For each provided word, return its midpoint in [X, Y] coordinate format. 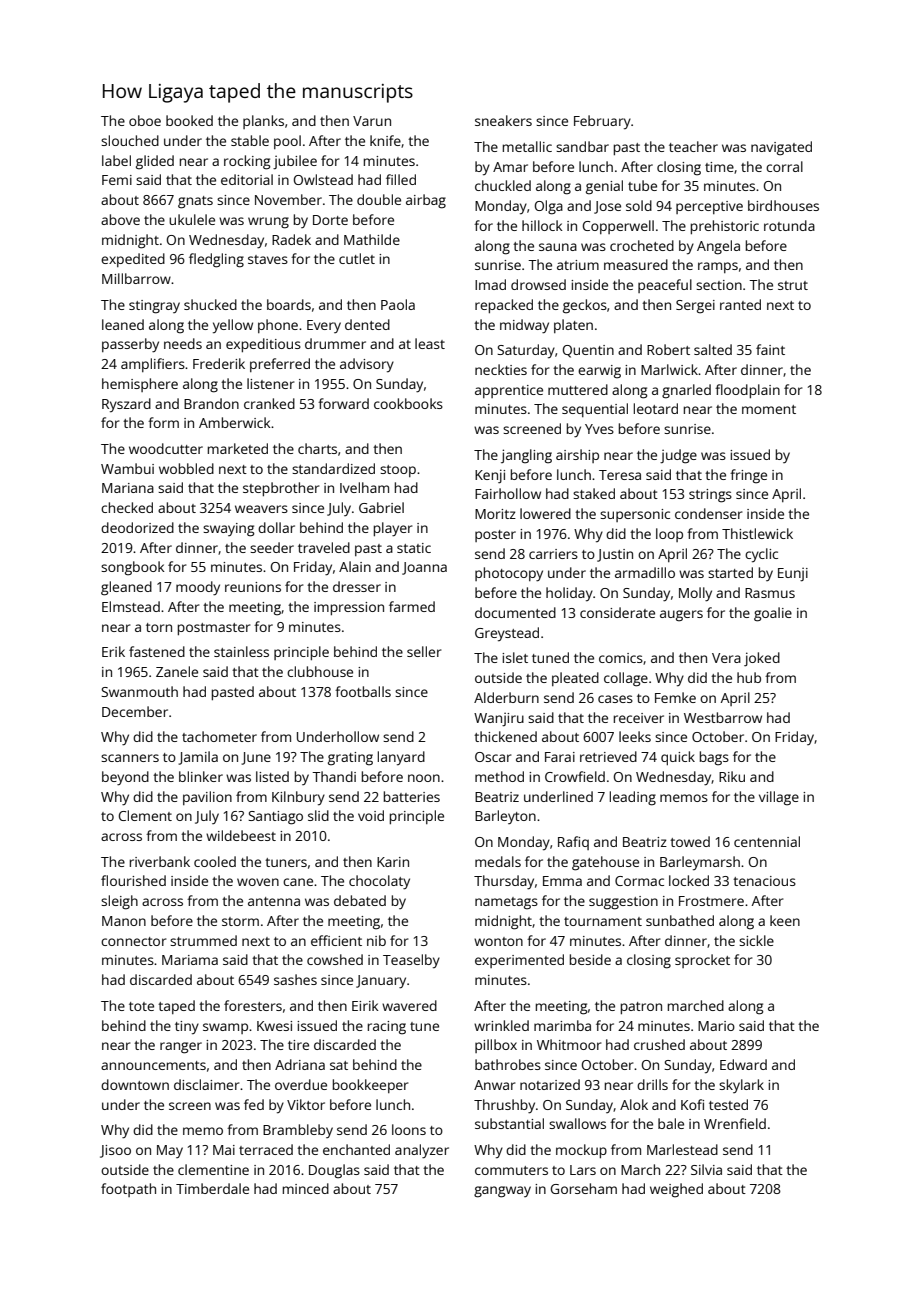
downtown [135, 1084]
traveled [324, 547]
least [430, 343]
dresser [357, 586]
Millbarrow [136, 278]
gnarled [686, 391]
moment [769, 409]
